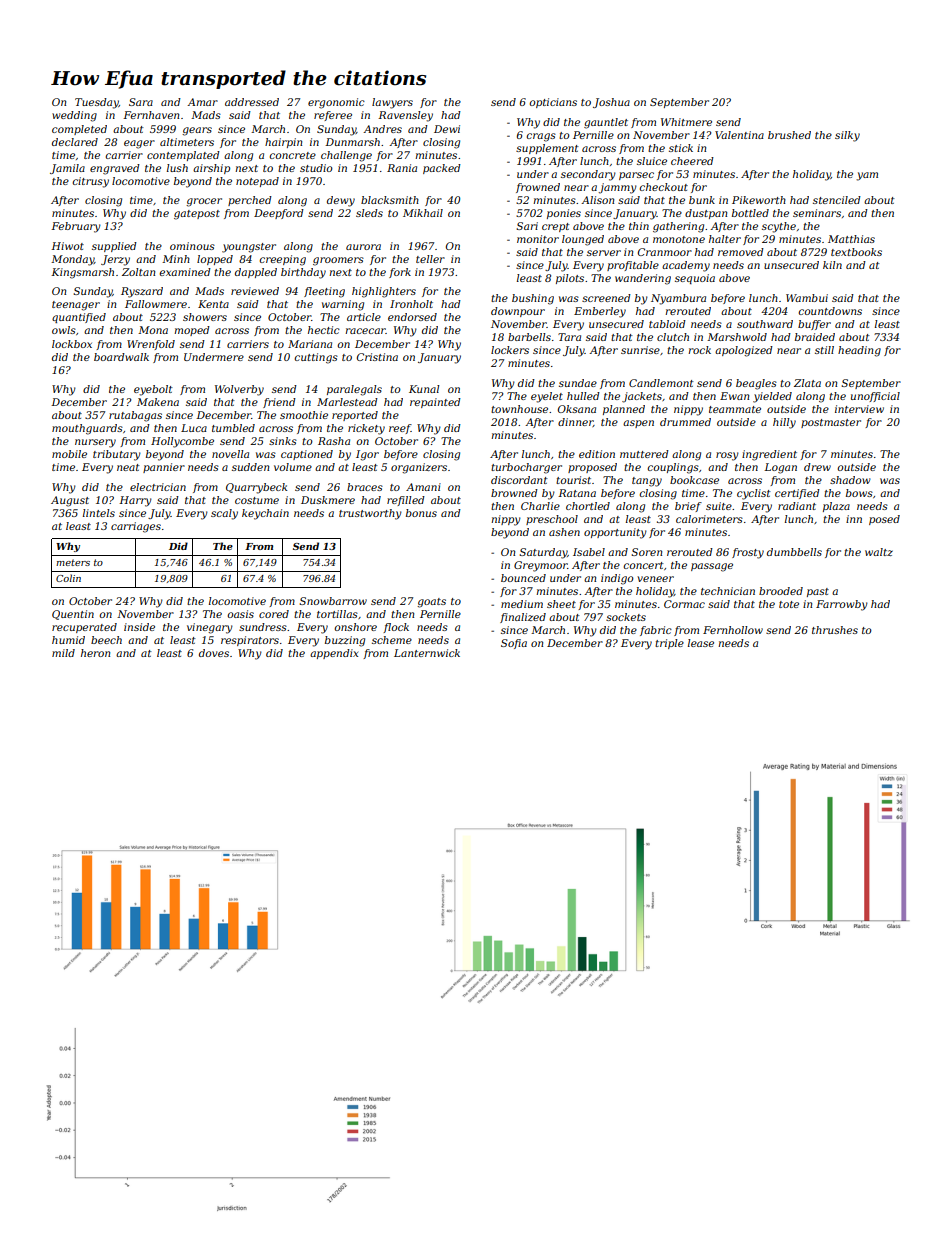  What do you see at coordinates (197, 131) in the screenshot?
I see `gears` at bounding box center [197, 131].
